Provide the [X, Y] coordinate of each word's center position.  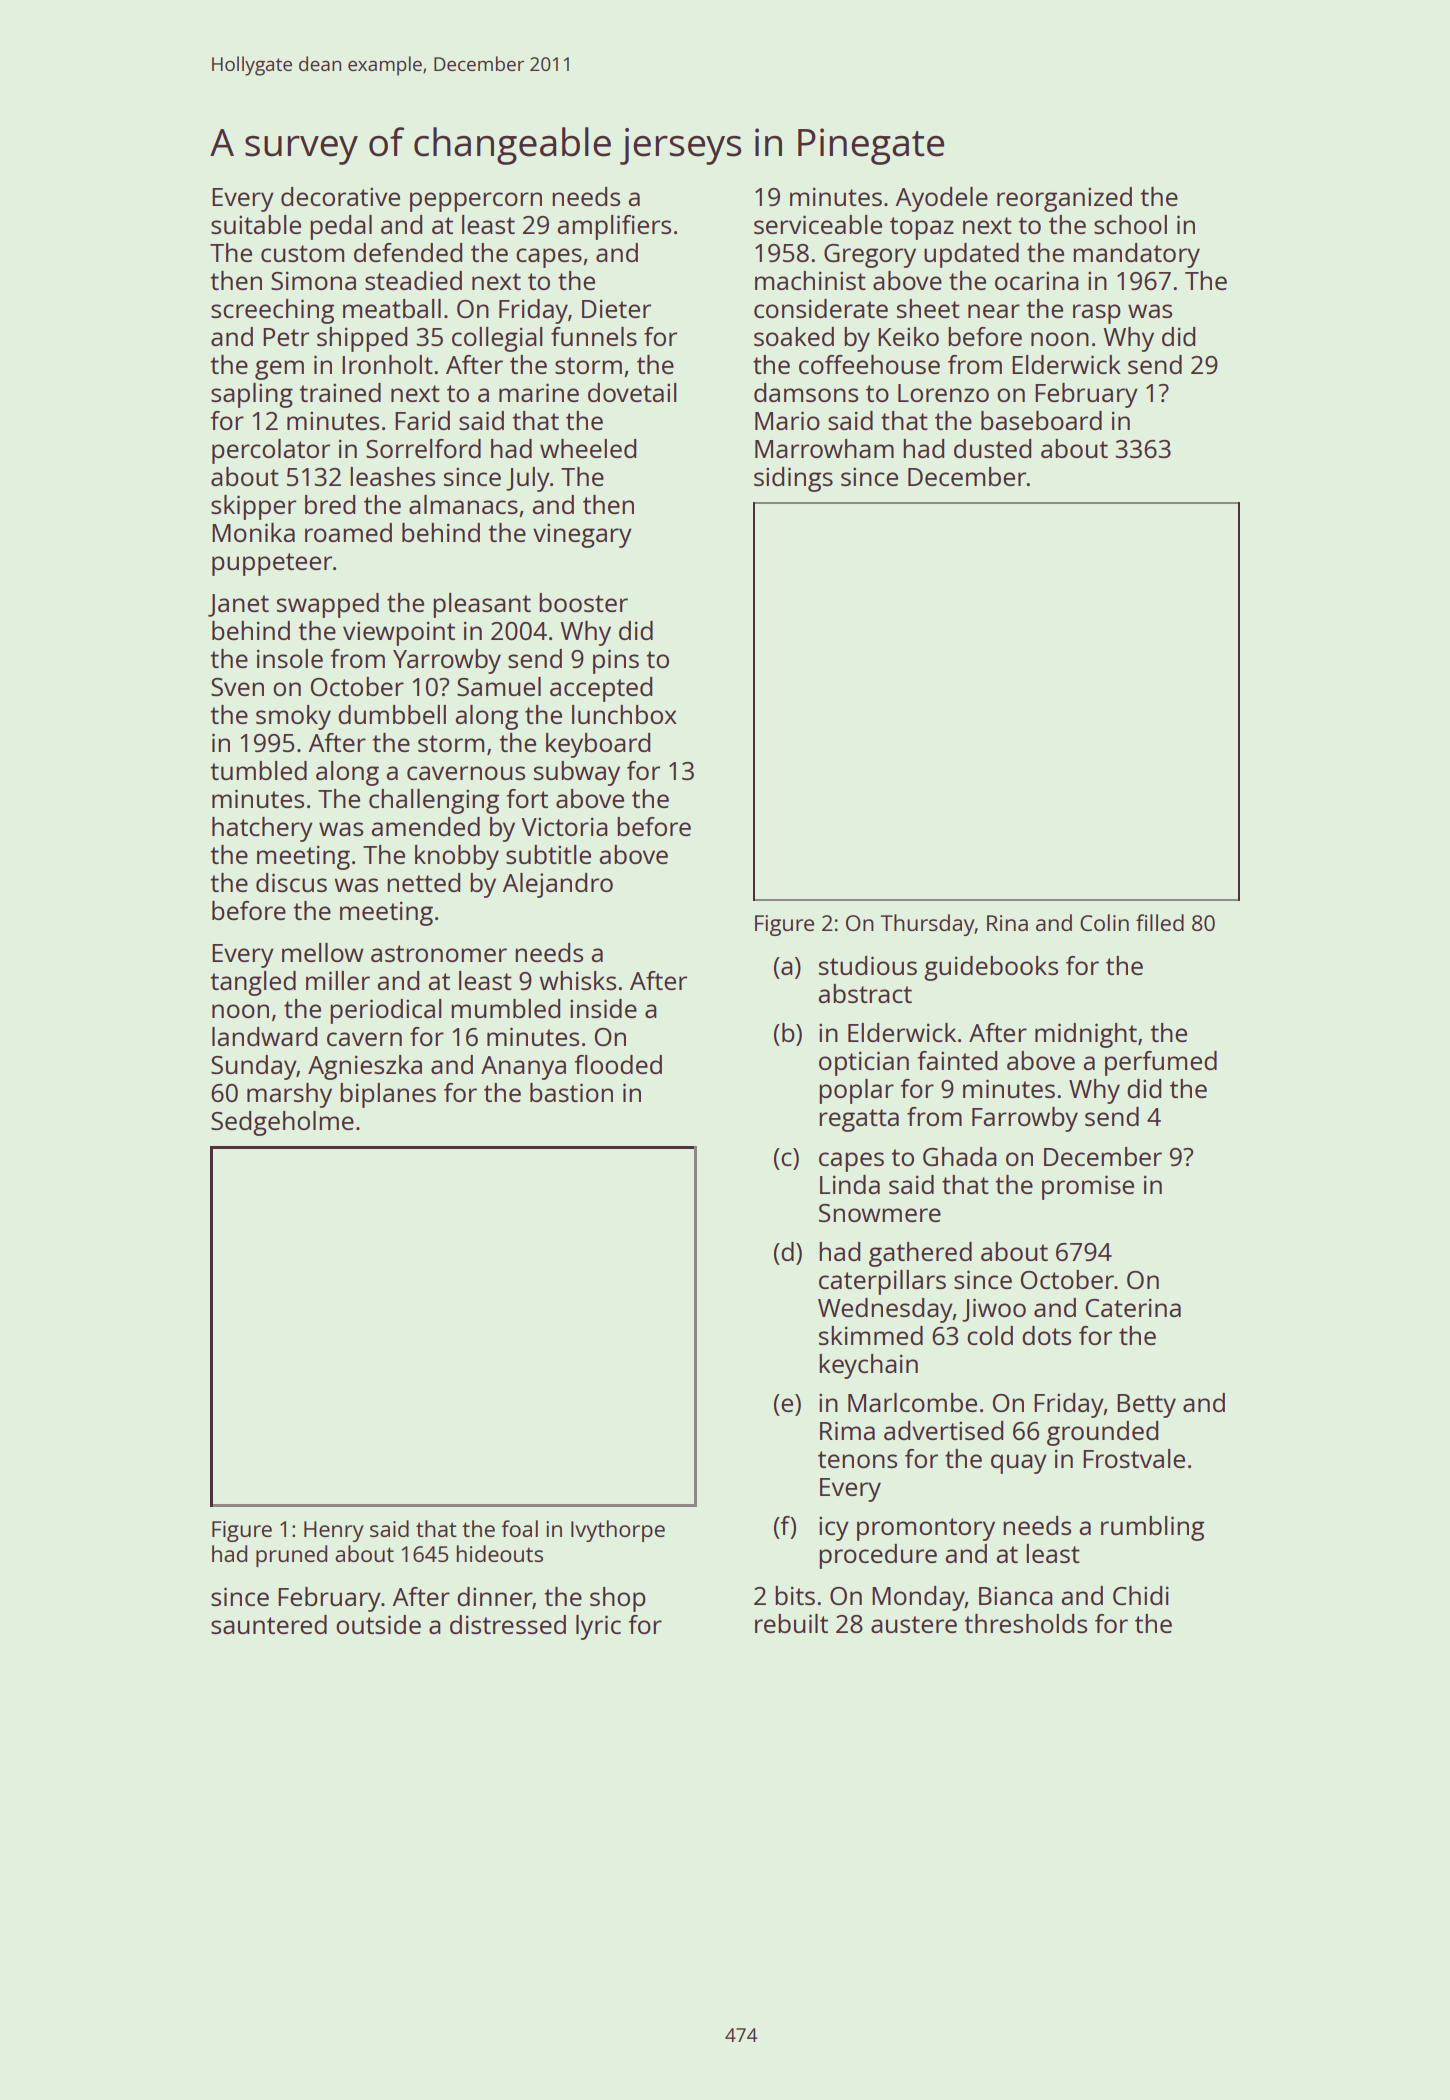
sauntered [269, 1624]
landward [264, 1036]
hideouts [500, 1553]
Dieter [616, 308]
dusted [992, 448]
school [1130, 224]
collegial [497, 339]
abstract [865, 993]
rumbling [1152, 1528]
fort [527, 798]
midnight [1086, 1035]
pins [616, 661]
